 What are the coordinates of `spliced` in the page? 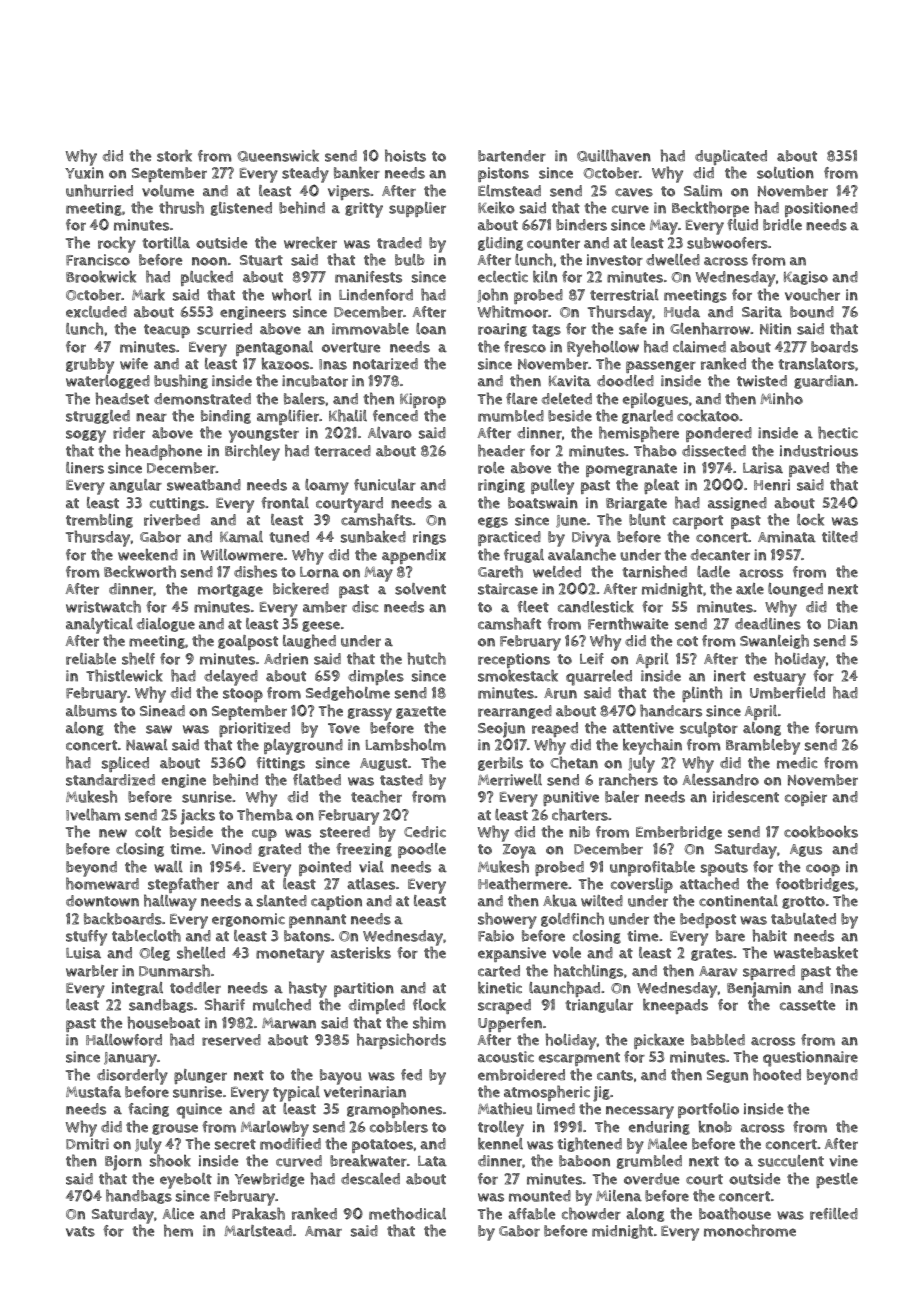 It's located at (125, 764).
